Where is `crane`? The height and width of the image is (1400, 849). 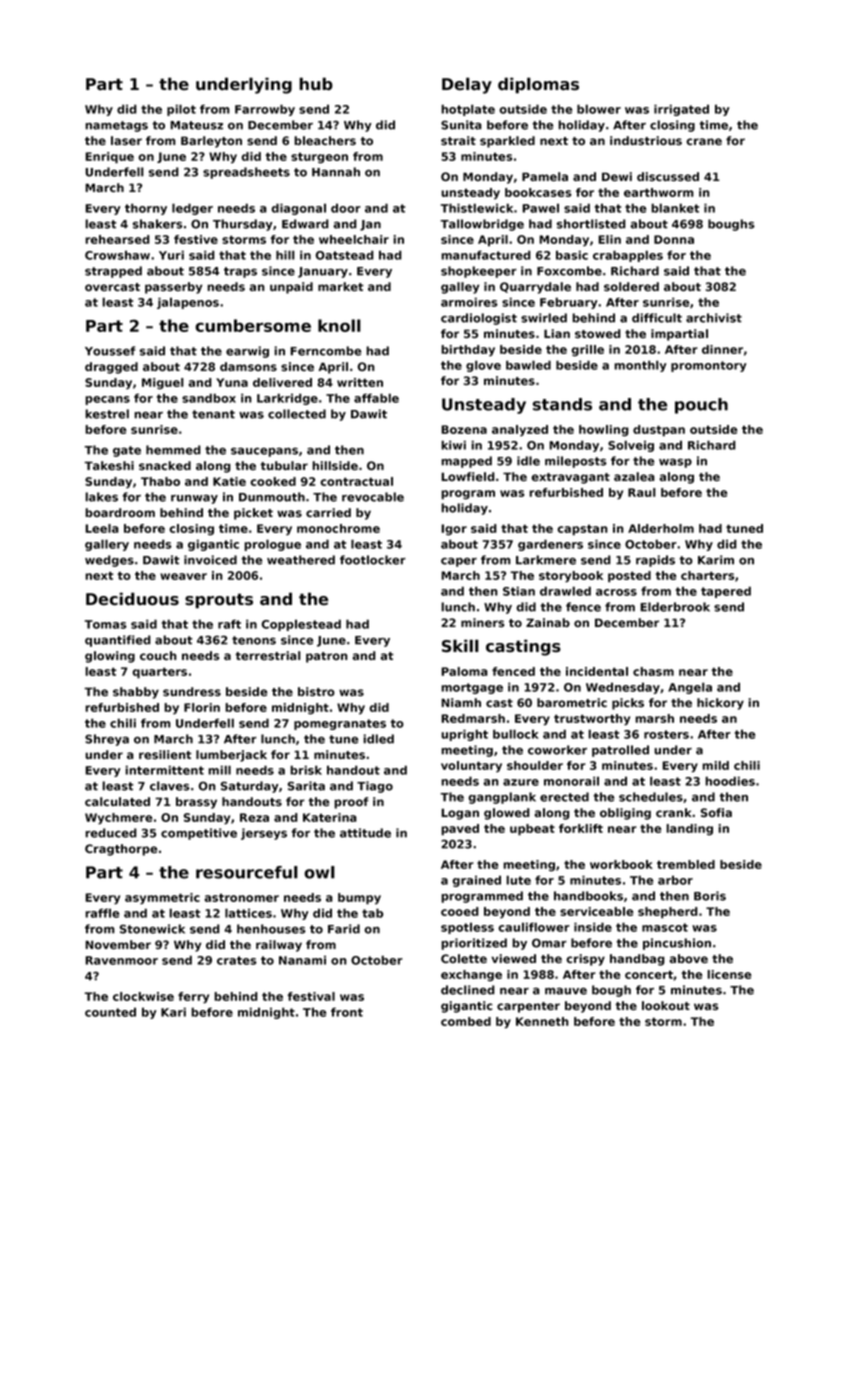 crane is located at coordinates (704, 141).
